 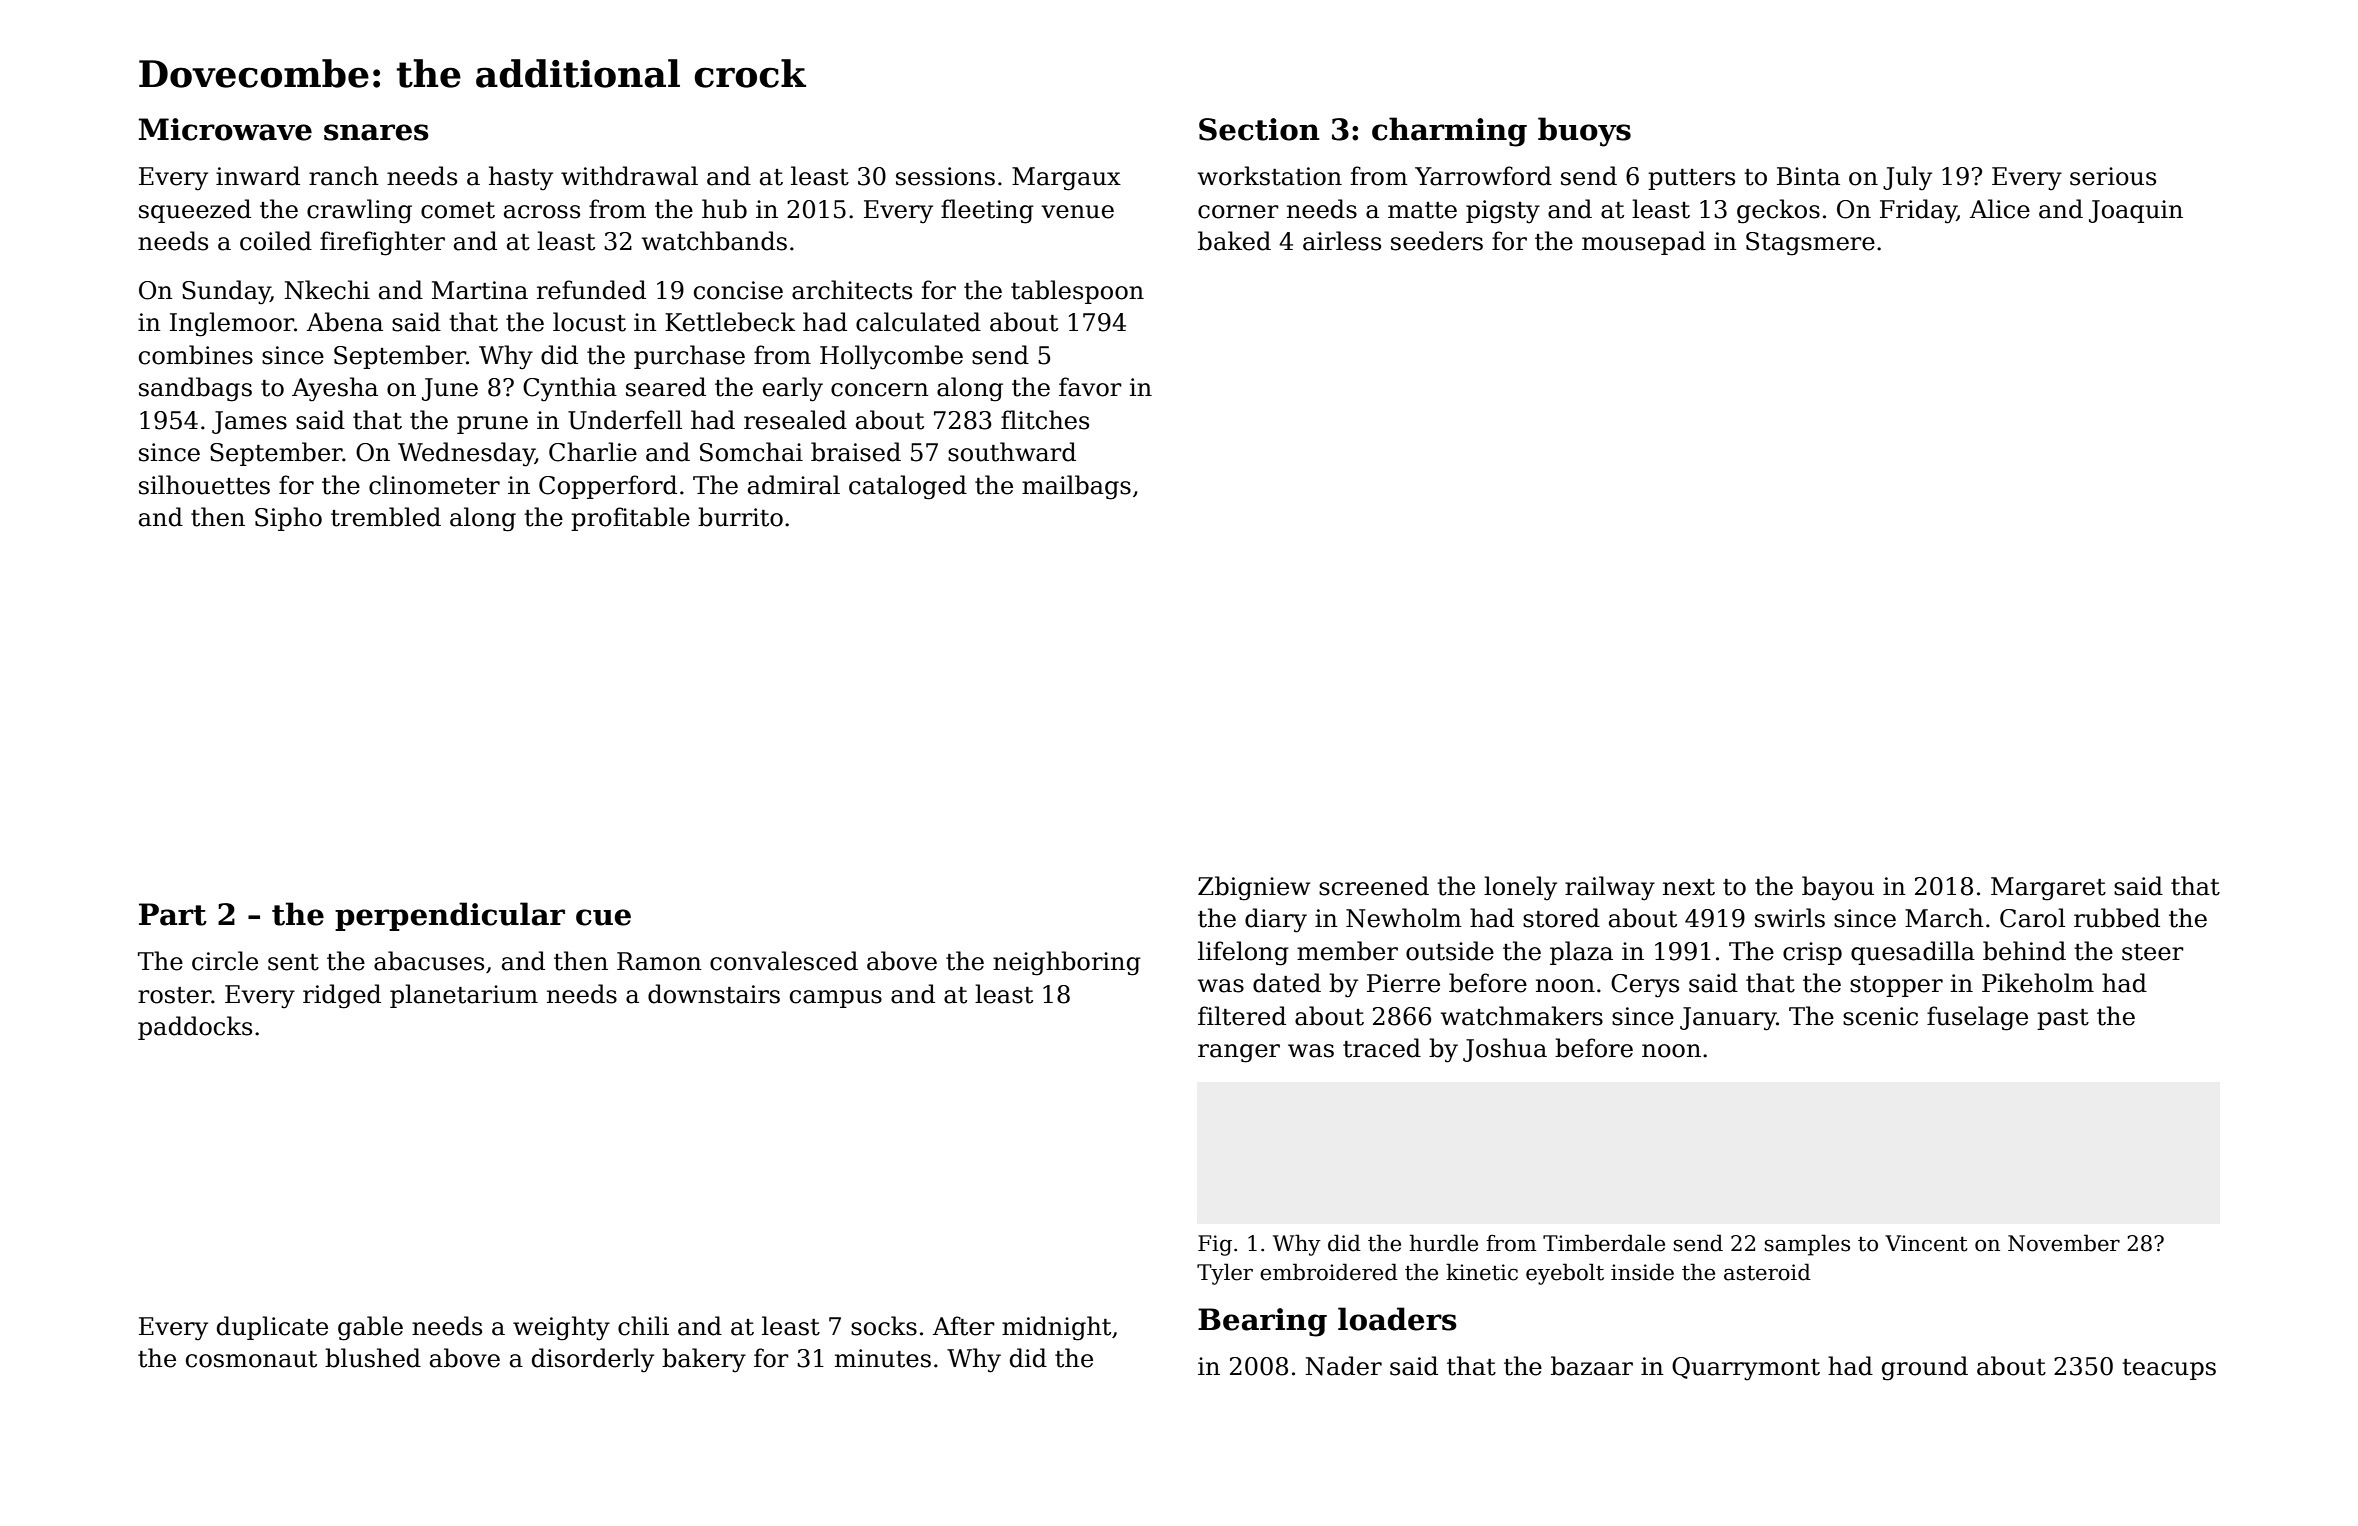 What do you see at coordinates (195, 1028) in the page?
I see `paddocks` at bounding box center [195, 1028].
